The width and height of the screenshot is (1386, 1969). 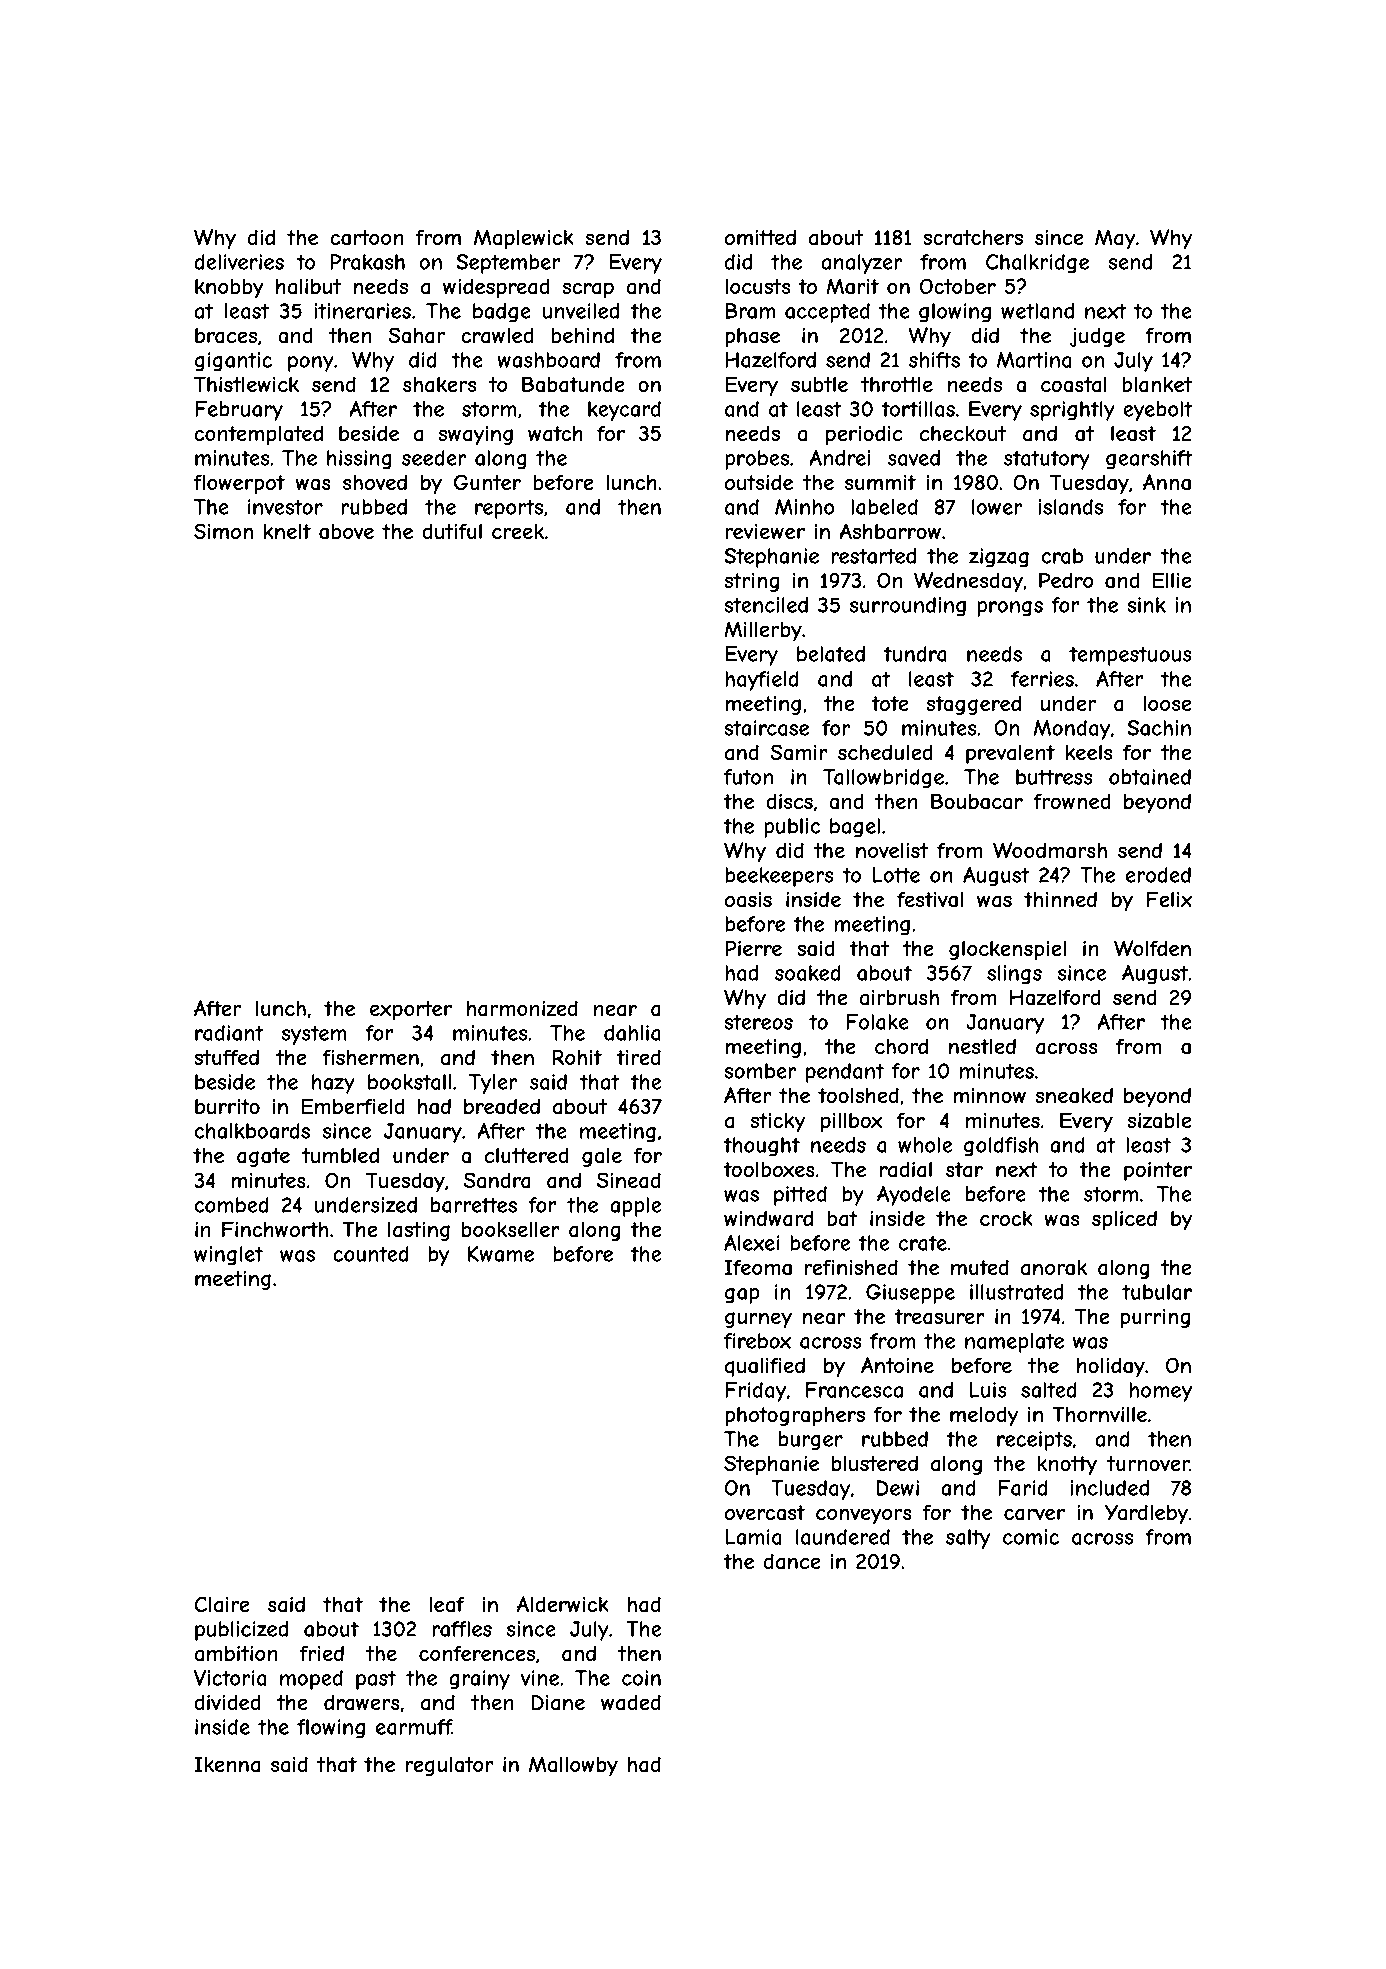 I want to click on crawled, so click(x=497, y=335).
